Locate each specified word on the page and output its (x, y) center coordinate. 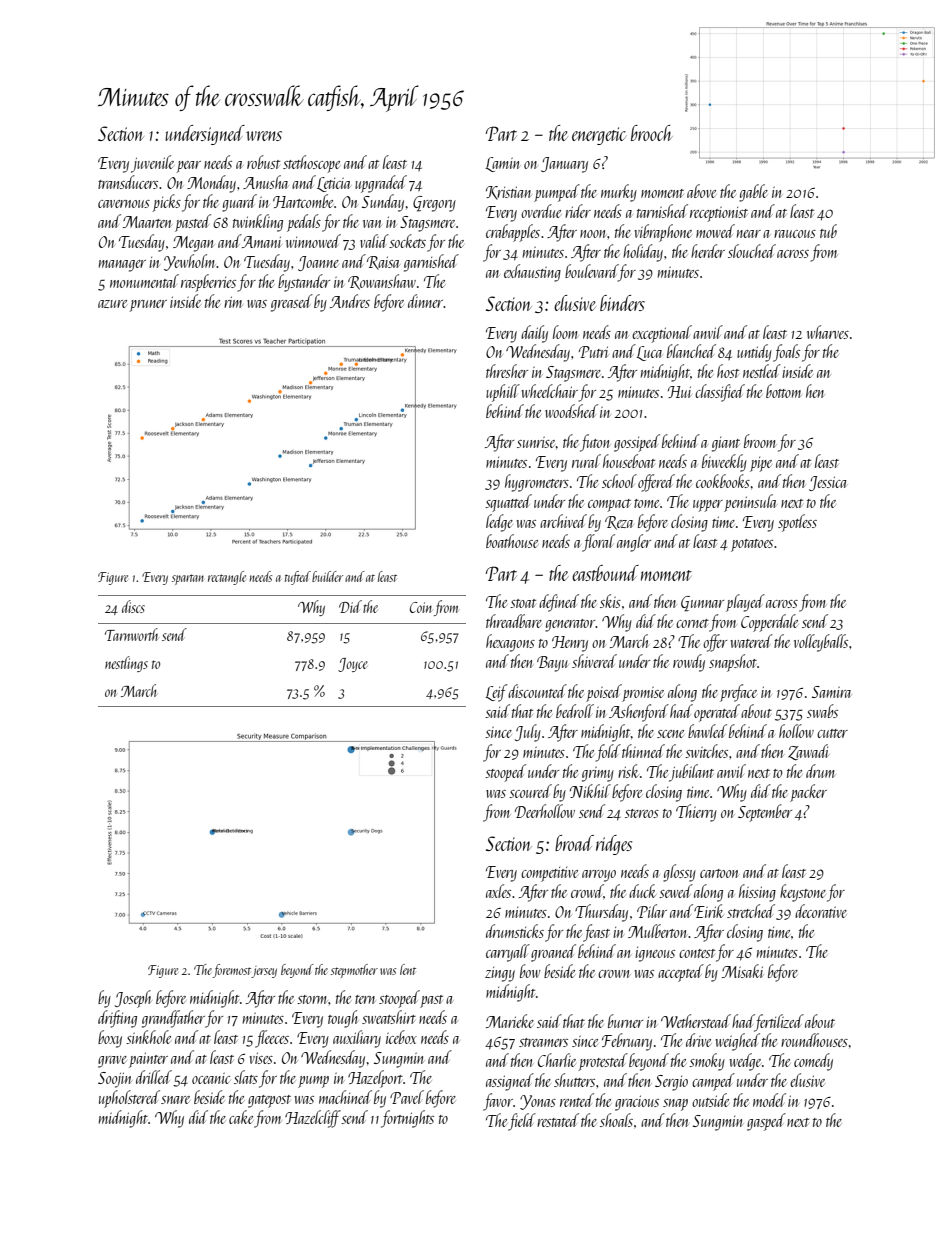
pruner (148, 306)
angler (634, 543)
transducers (128, 182)
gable (753, 193)
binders (622, 303)
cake (241, 1117)
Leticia (334, 184)
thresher (507, 371)
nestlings (126, 664)
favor (498, 1102)
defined (559, 603)
